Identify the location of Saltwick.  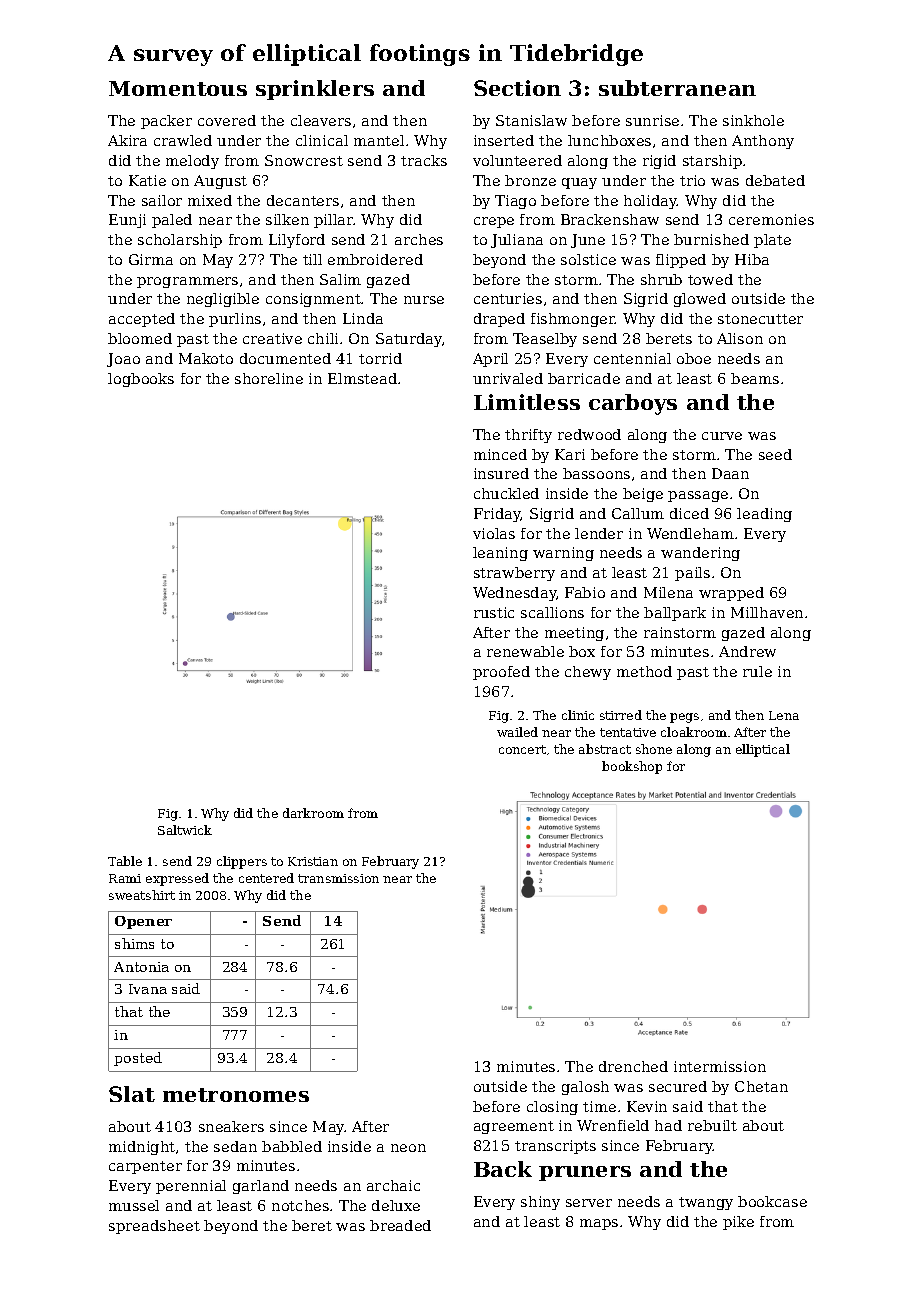
(185, 830).
